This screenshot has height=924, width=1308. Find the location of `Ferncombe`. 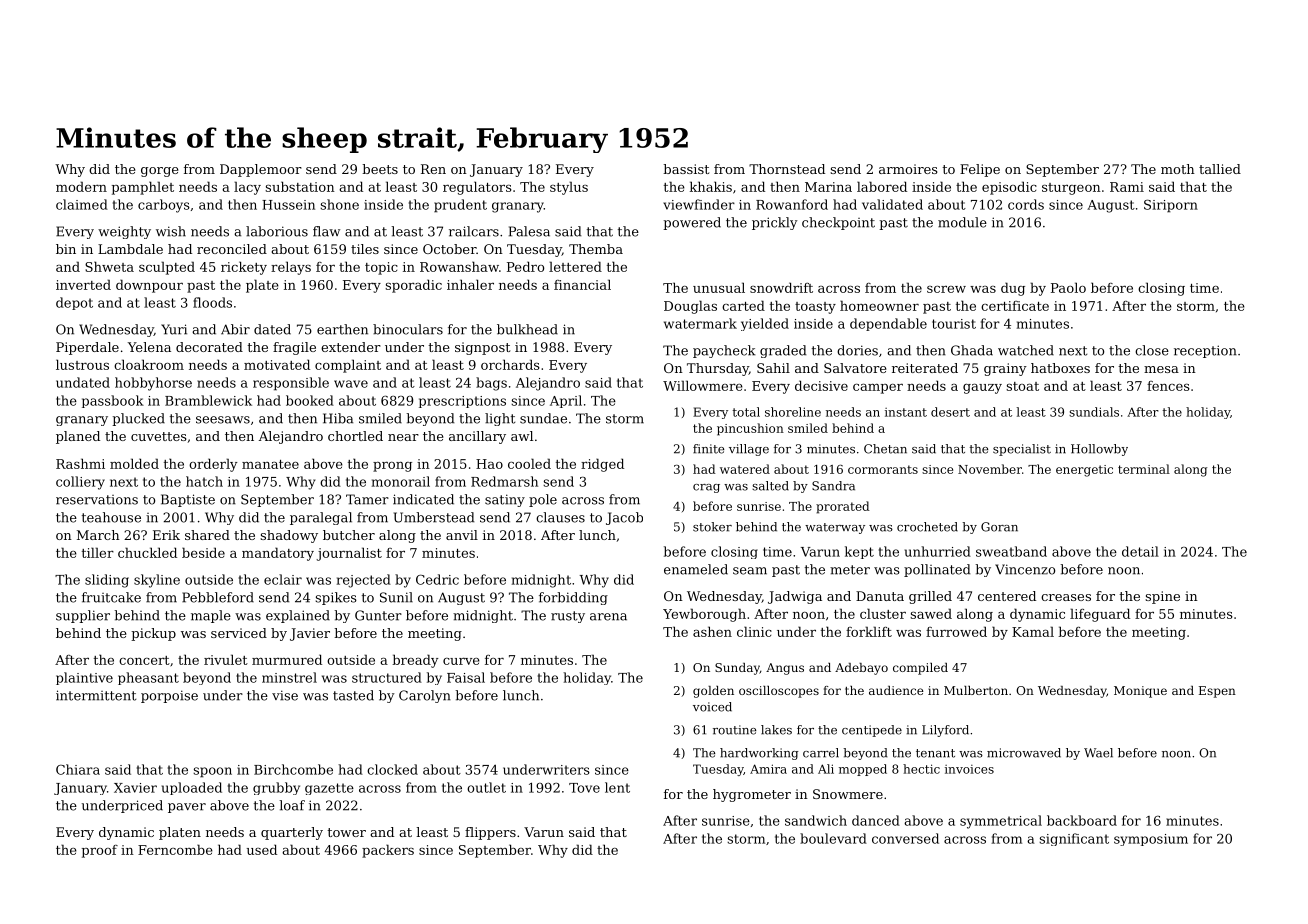

Ferncombe is located at coordinates (175, 849).
